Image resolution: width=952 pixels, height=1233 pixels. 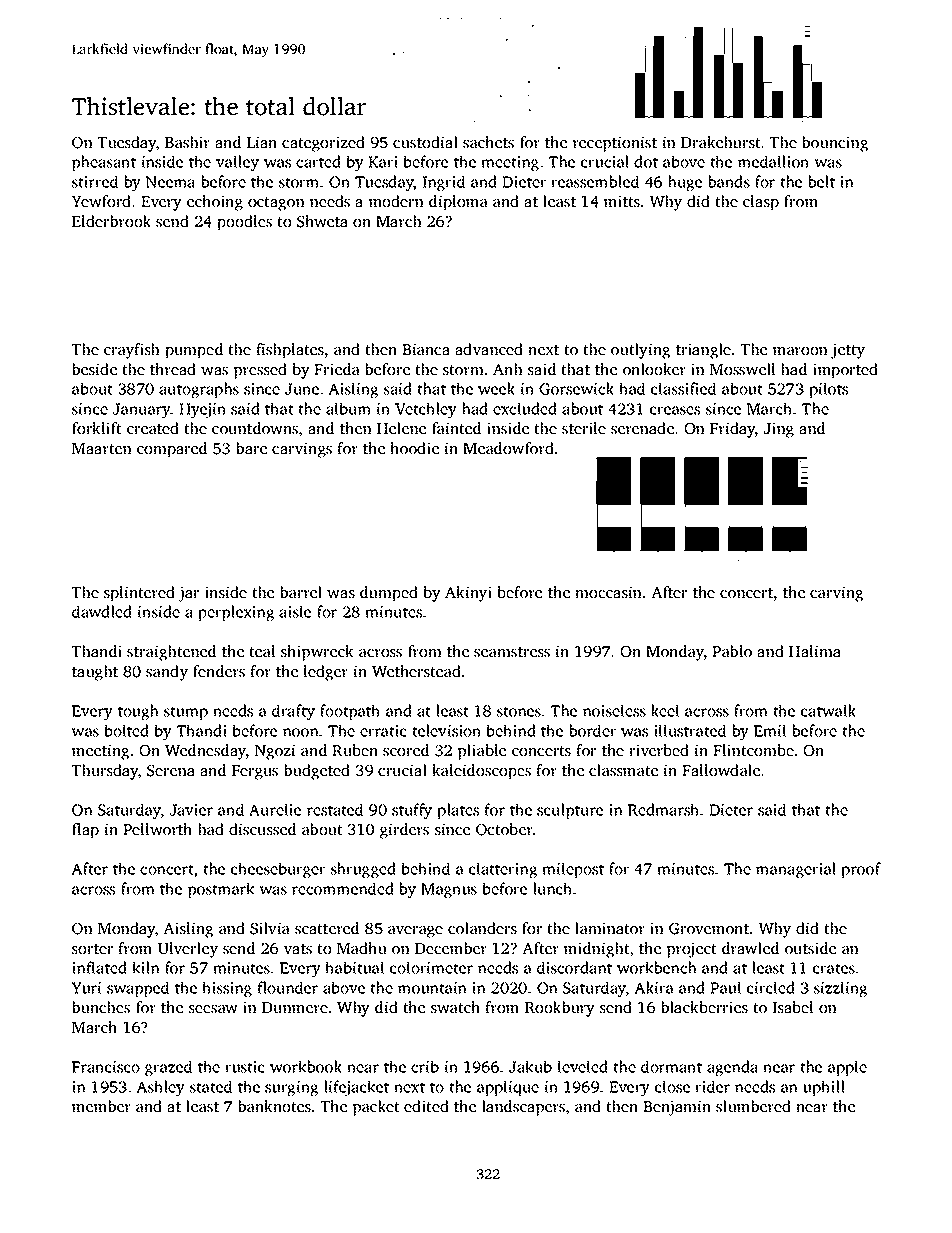 I want to click on Gorsewick, so click(x=576, y=388).
